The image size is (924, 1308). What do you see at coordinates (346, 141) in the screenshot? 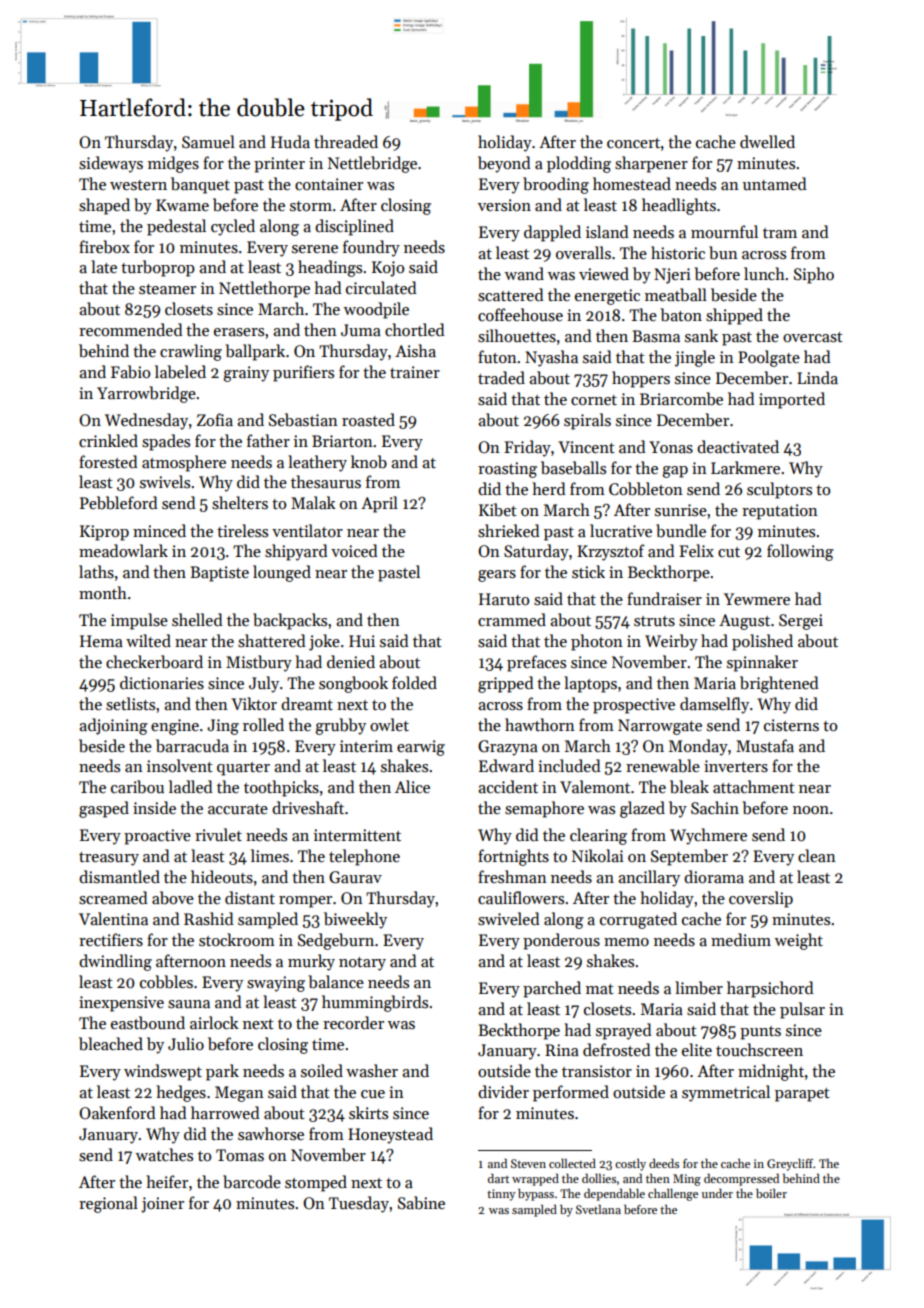
I see `threaded` at bounding box center [346, 141].
